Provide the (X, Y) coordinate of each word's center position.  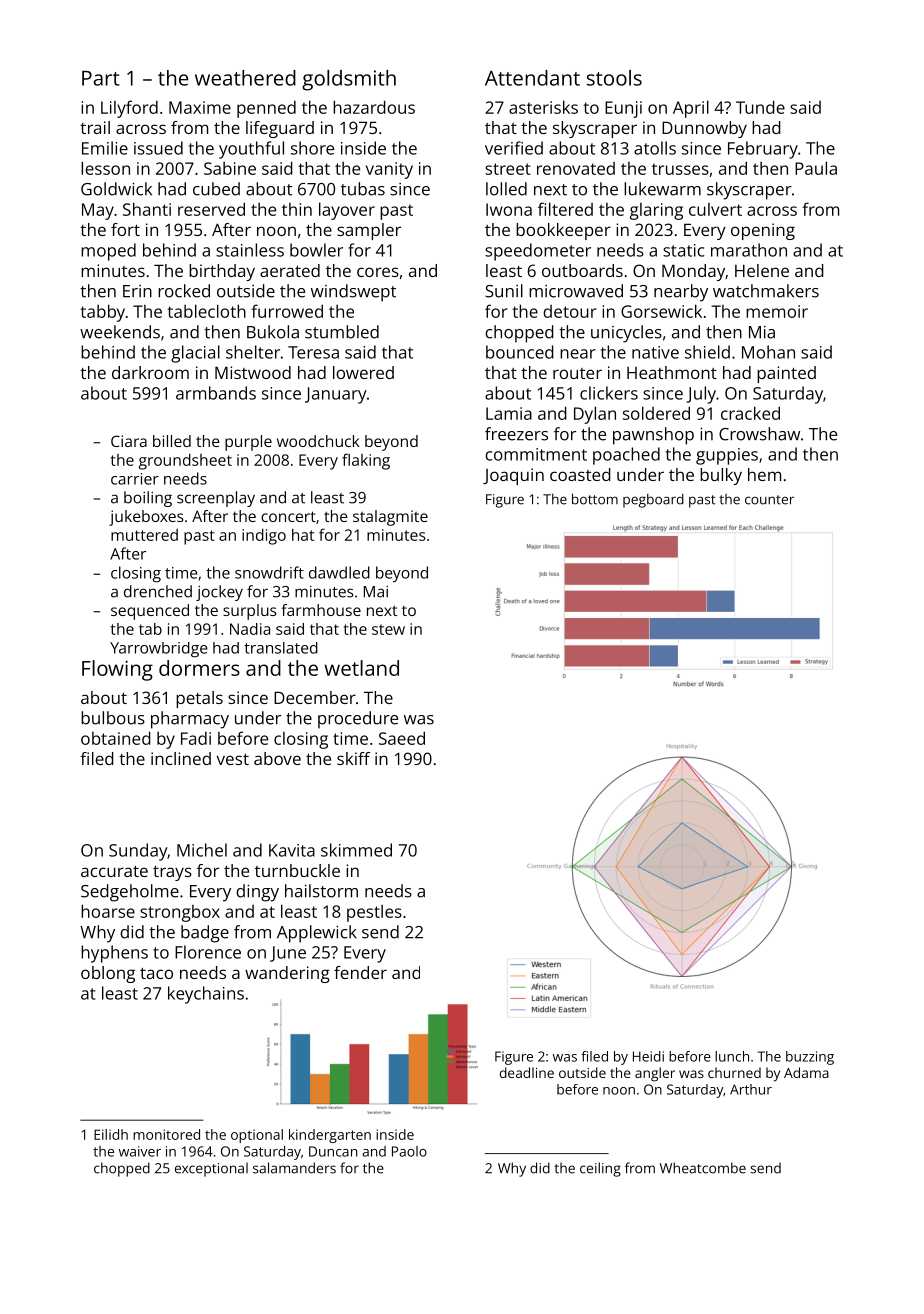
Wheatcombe (703, 1168)
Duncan (333, 1151)
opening (763, 231)
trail (95, 127)
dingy (257, 893)
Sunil (504, 291)
